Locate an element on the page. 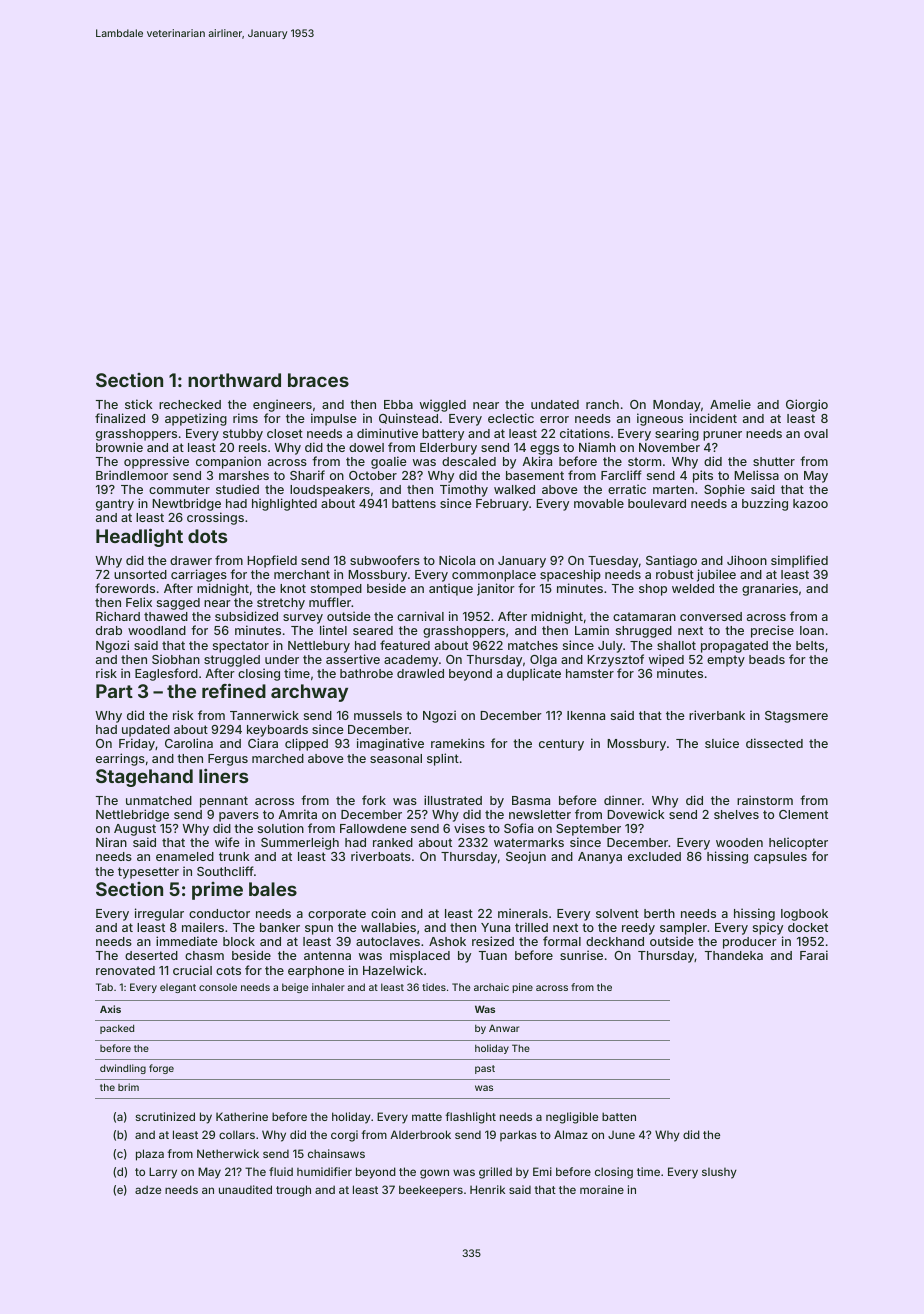  assertive is located at coordinates (353, 659).
